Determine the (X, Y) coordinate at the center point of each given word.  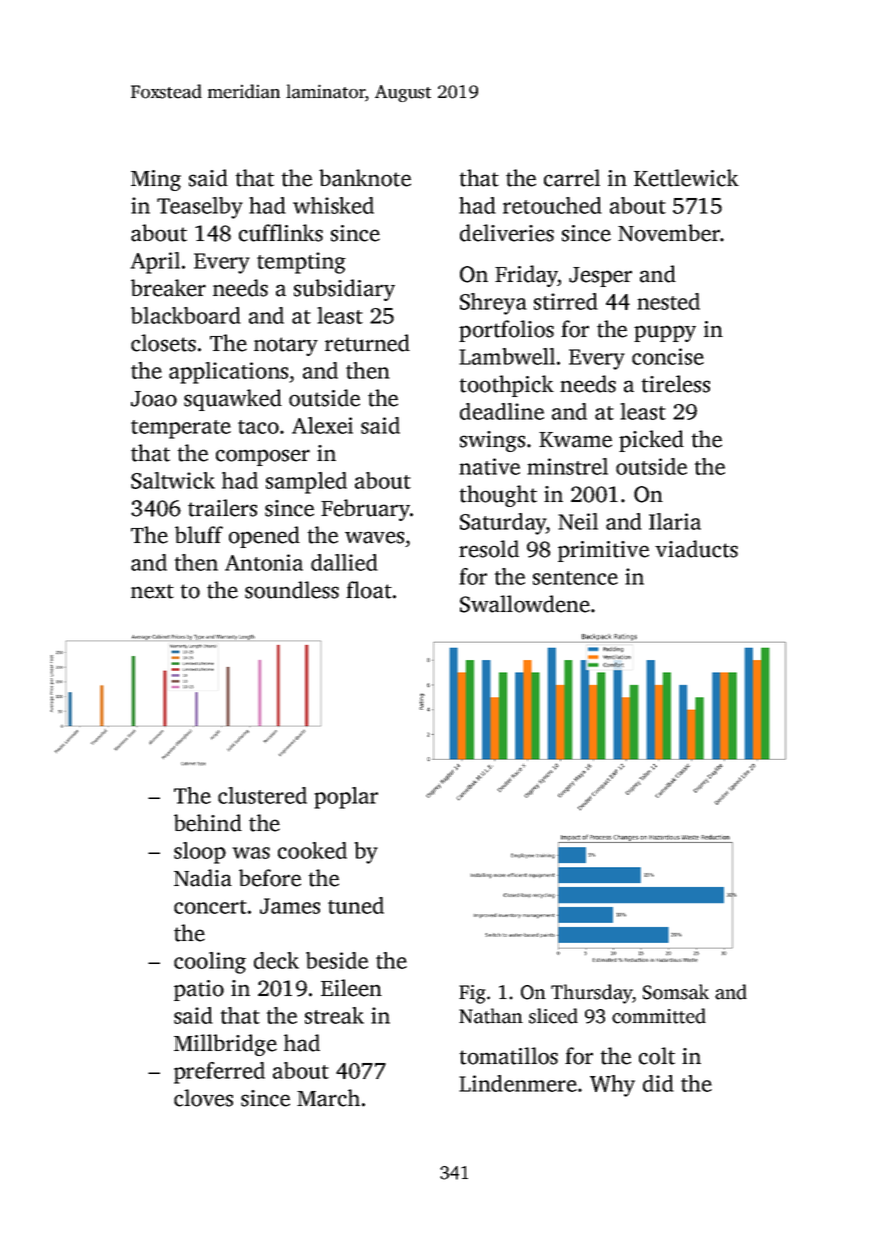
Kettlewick (686, 178)
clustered (262, 795)
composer (263, 457)
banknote (365, 178)
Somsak (676, 992)
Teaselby (200, 208)
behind (208, 823)
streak (334, 1015)
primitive (603, 551)
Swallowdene (525, 604)
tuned (356, 905)
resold (489, 549)
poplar (346, 798)
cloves (203, 1098)
